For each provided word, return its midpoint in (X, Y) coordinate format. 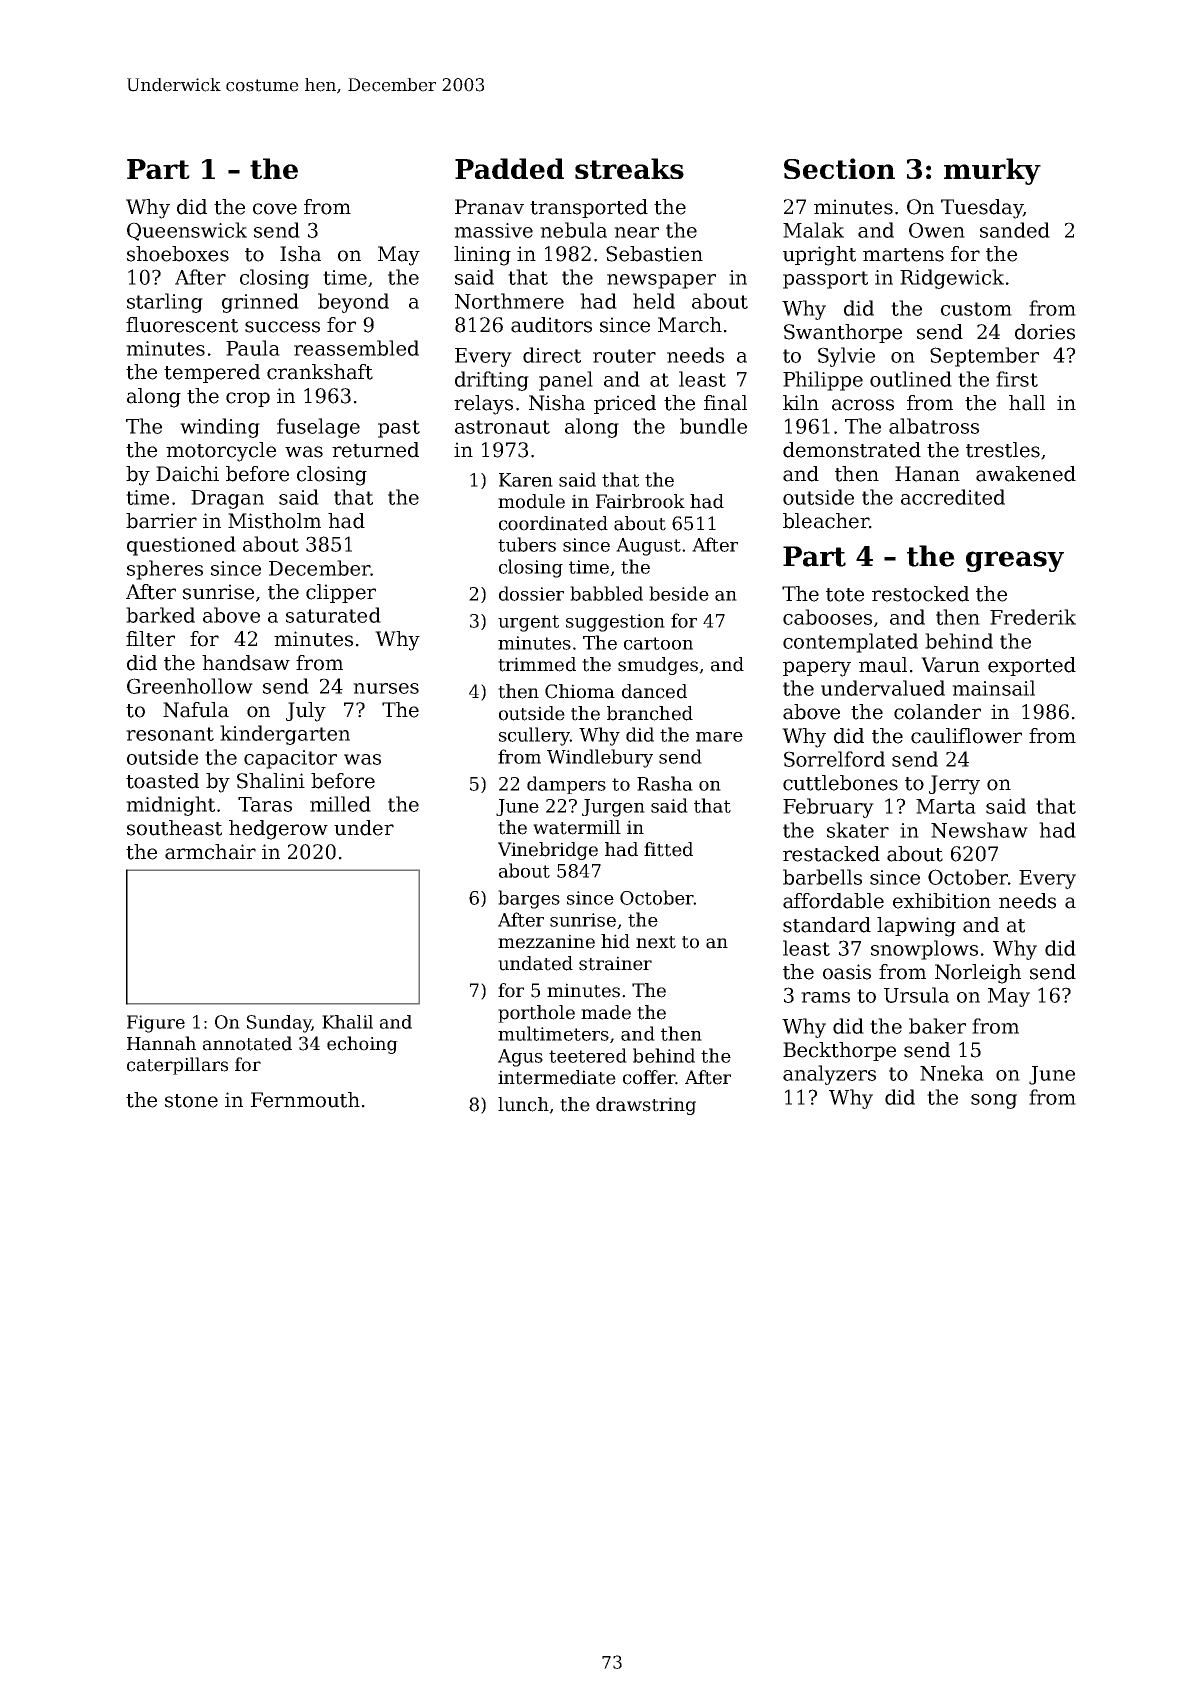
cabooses (827, 617)
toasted (162, 781)
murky (992, 171)
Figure (156, 1024)
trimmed (537, 664)
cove (275, 209)
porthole (536, 1014)
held (654, 301)
